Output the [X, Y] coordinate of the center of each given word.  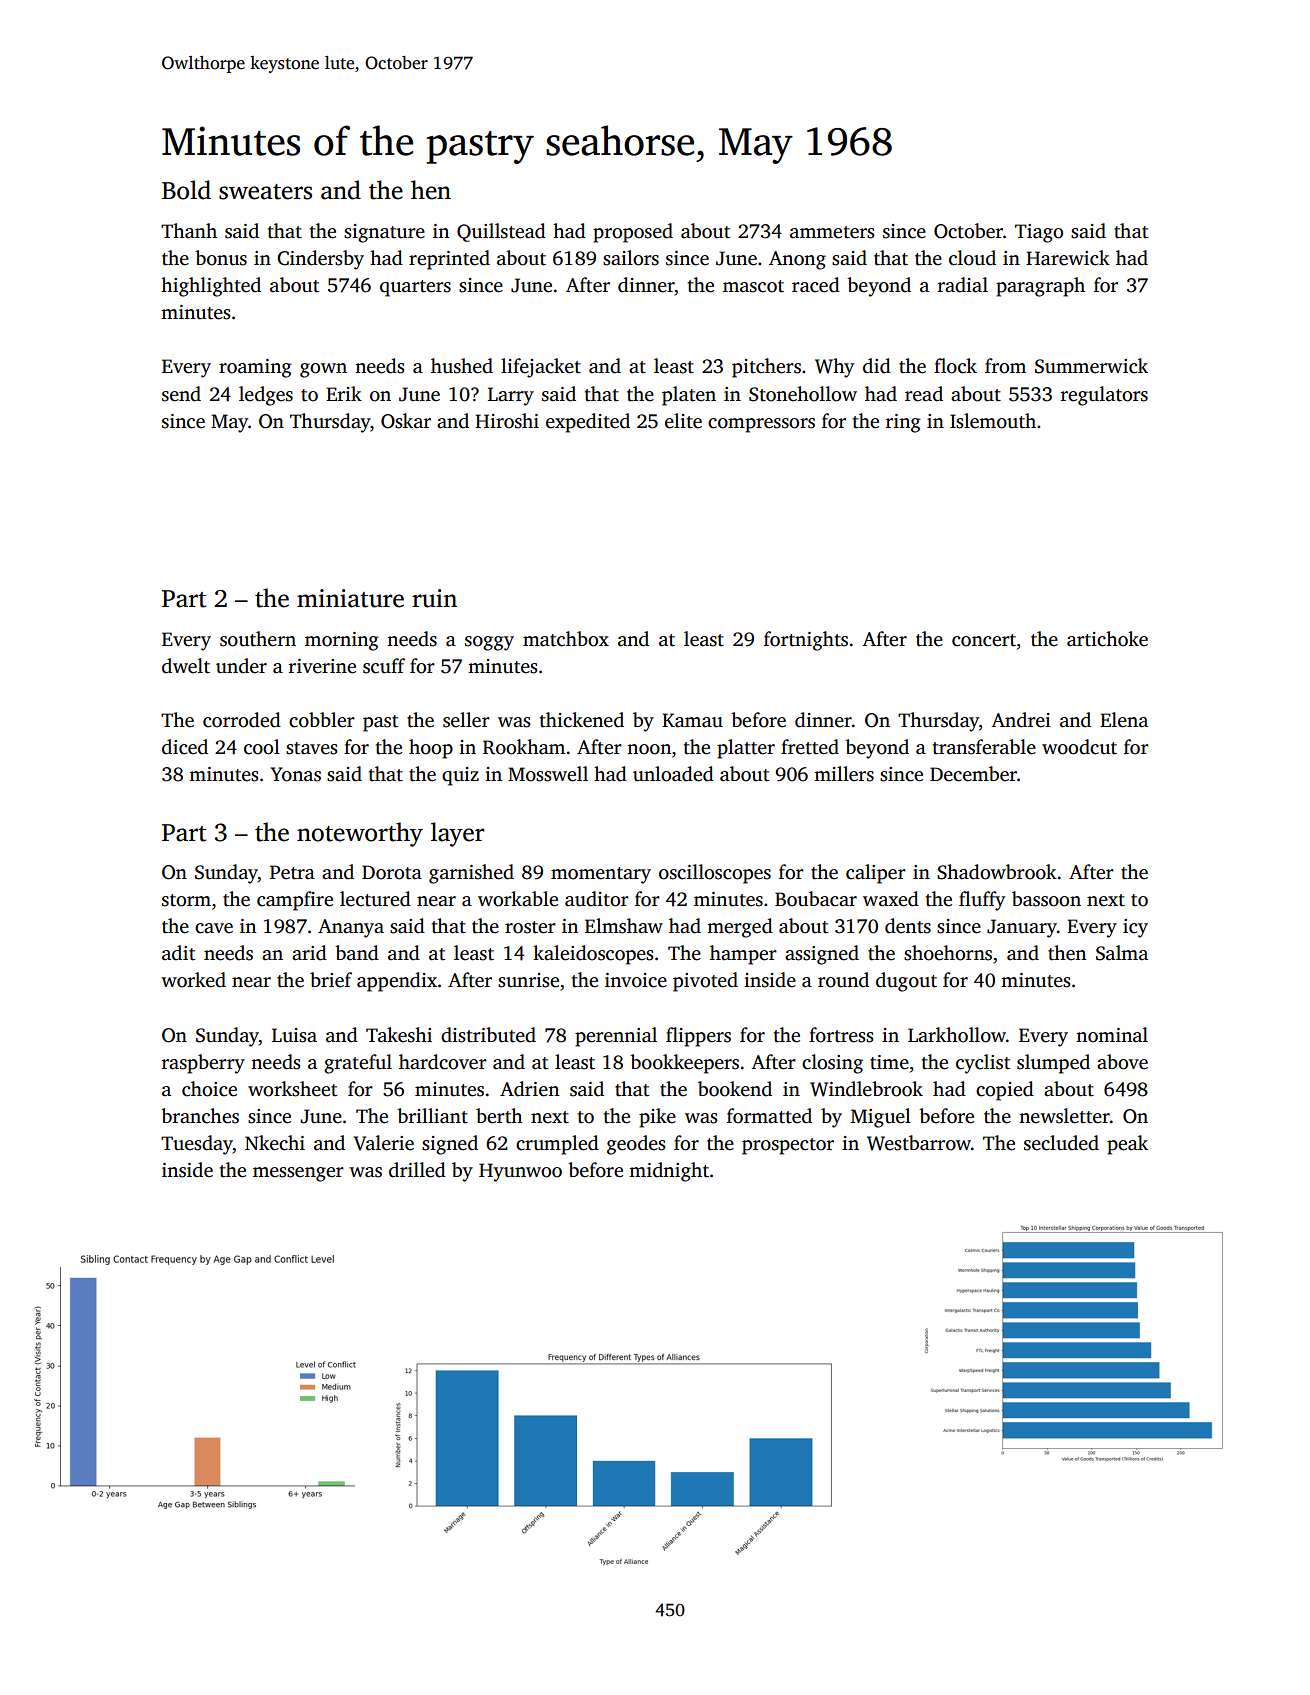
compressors [761, 425]
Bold [186, 190]
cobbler [322, 720]
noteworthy [360, 834]
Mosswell [548, 774]
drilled [417, 1170]
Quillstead [501, 232]
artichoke [1107, 639]
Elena [1124, 720]
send [181, 394]
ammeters [832, 232]
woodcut [1079, 747]
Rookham [524, 747]
